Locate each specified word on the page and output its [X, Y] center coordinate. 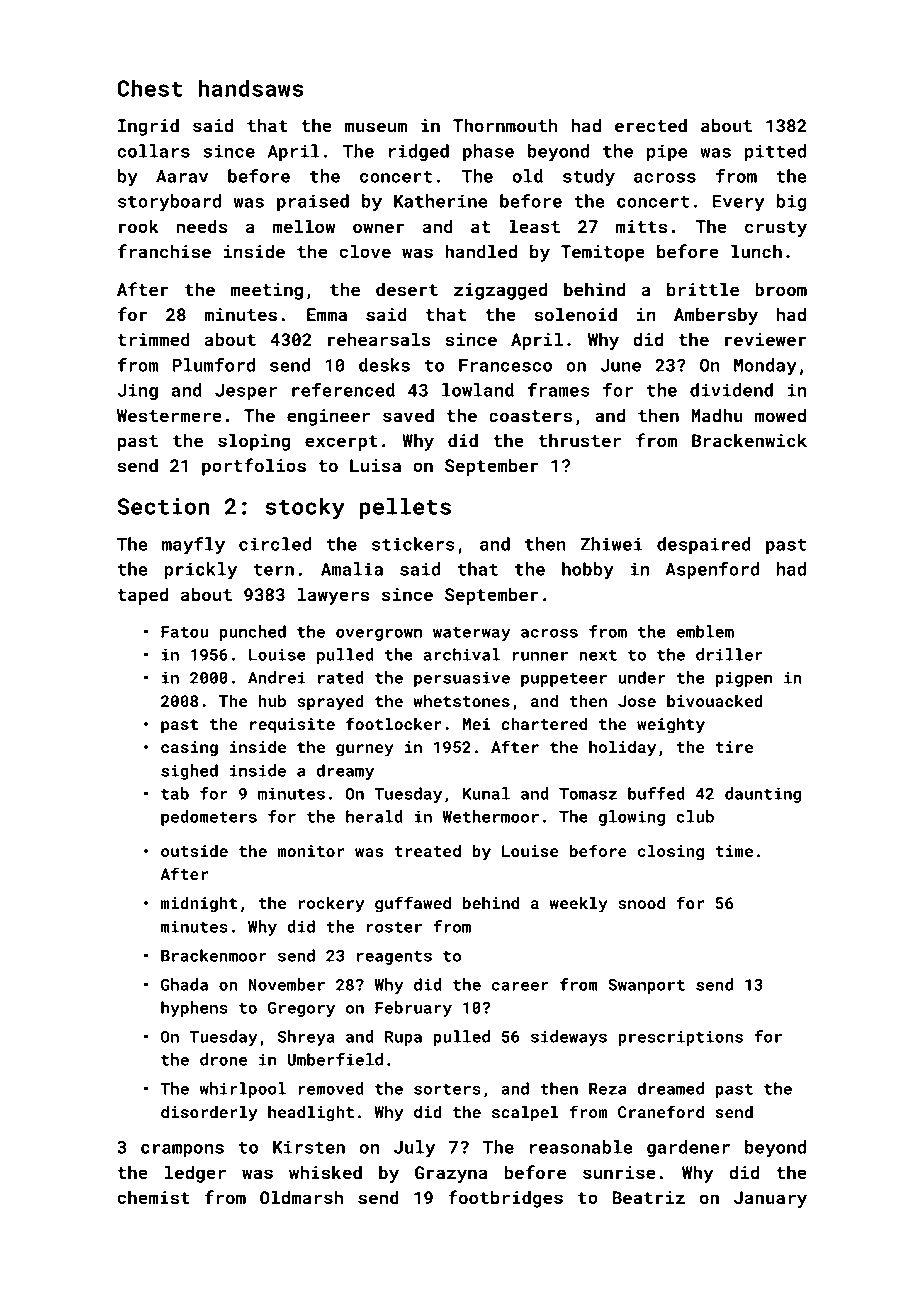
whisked [325, 1172]
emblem [705, 631]
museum [376, 127]
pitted [775, 152]
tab [175, 793]
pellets [405, 508]
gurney [365, 750]
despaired [704, 545]
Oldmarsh [301, 1197]
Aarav [182, 176]
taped [142, 596]
